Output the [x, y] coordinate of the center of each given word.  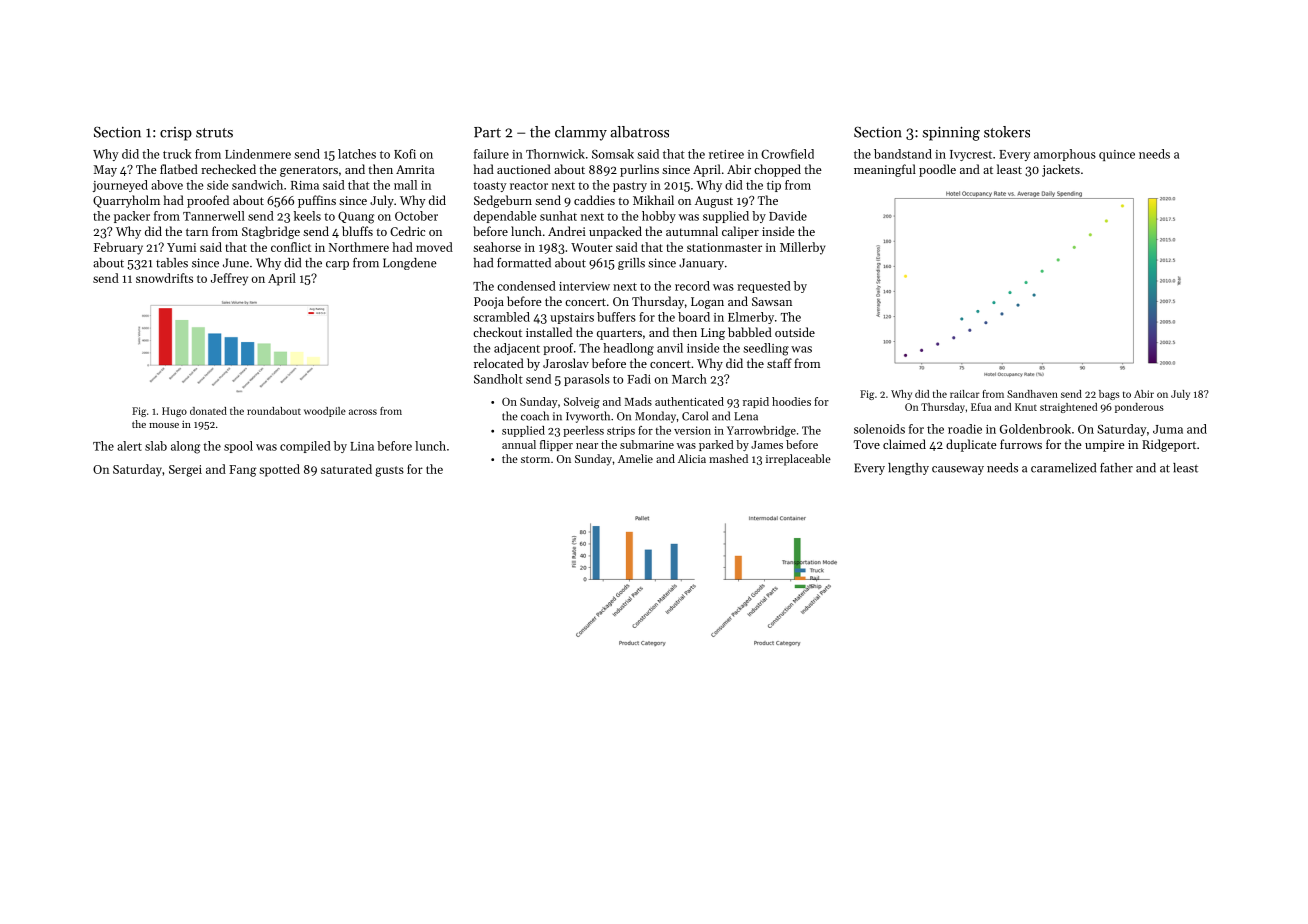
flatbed [179, 169]
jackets [1061, 170]
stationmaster [724, 247]
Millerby [802, 248]
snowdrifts [164, 278]
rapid [756, 402]
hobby [659, 217]
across [363, 412]
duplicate [971, 445]
